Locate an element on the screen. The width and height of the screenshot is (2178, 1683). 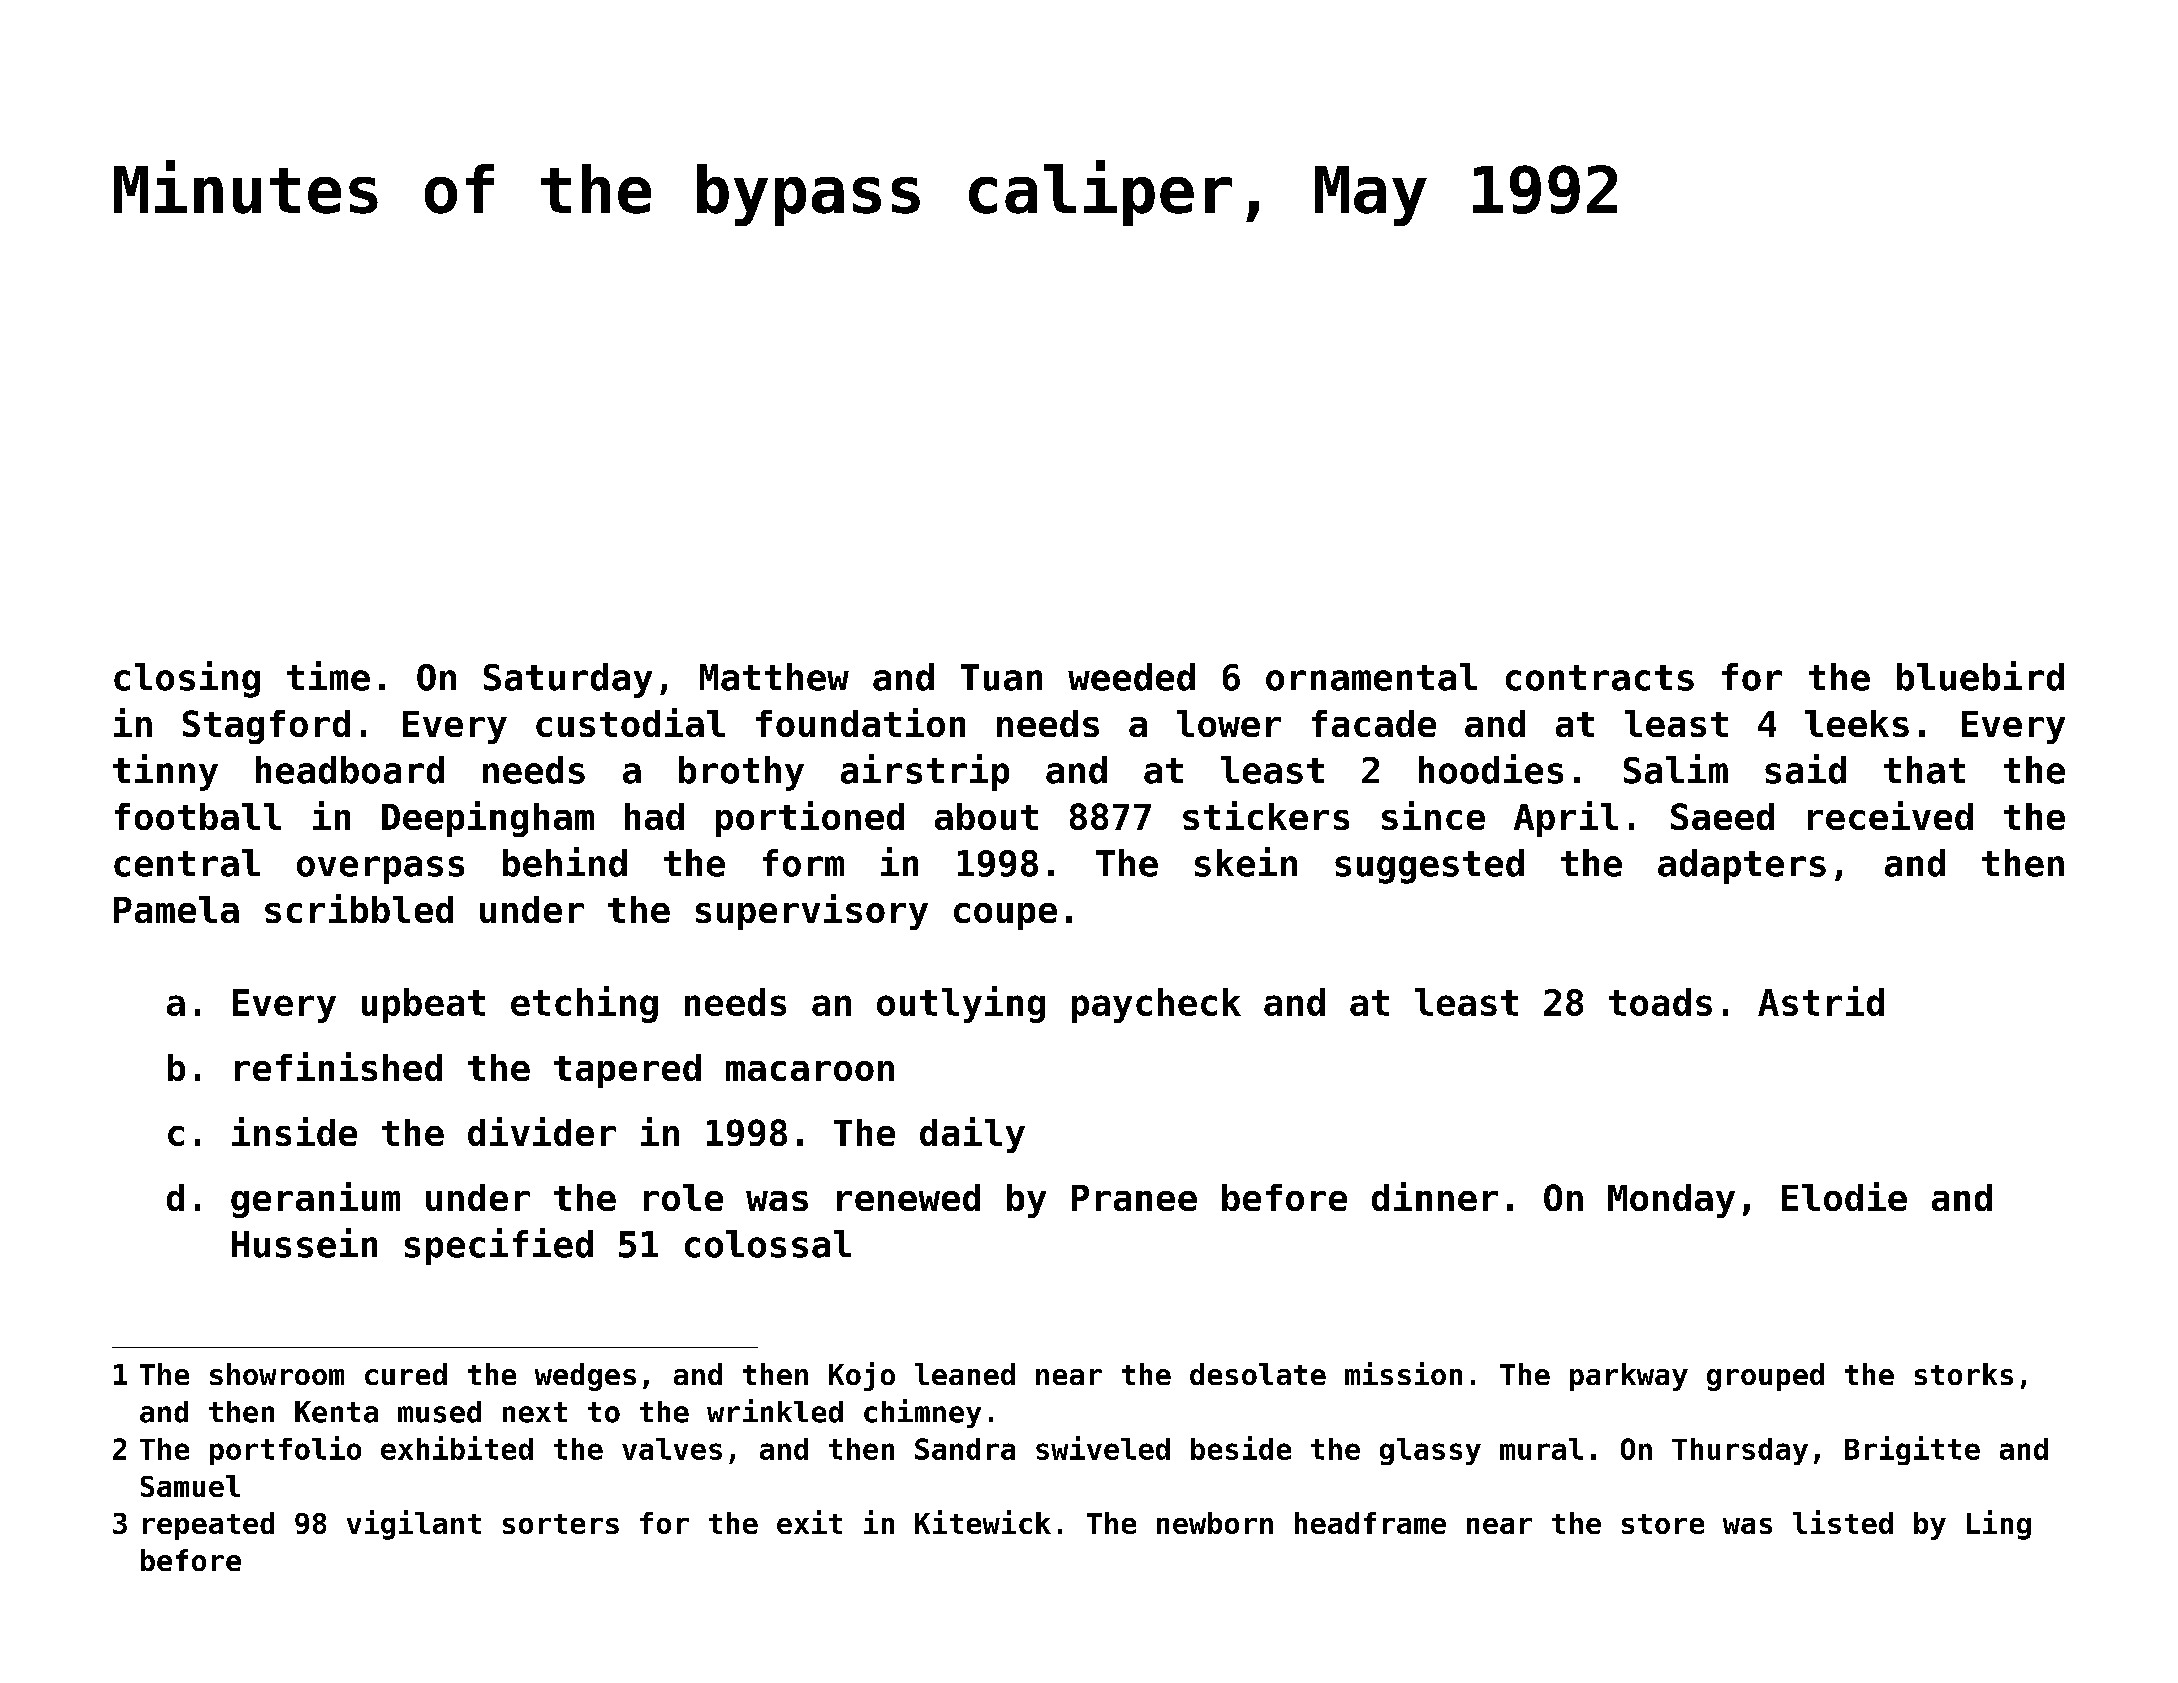
overpass is located at coordinates (380, 870).
